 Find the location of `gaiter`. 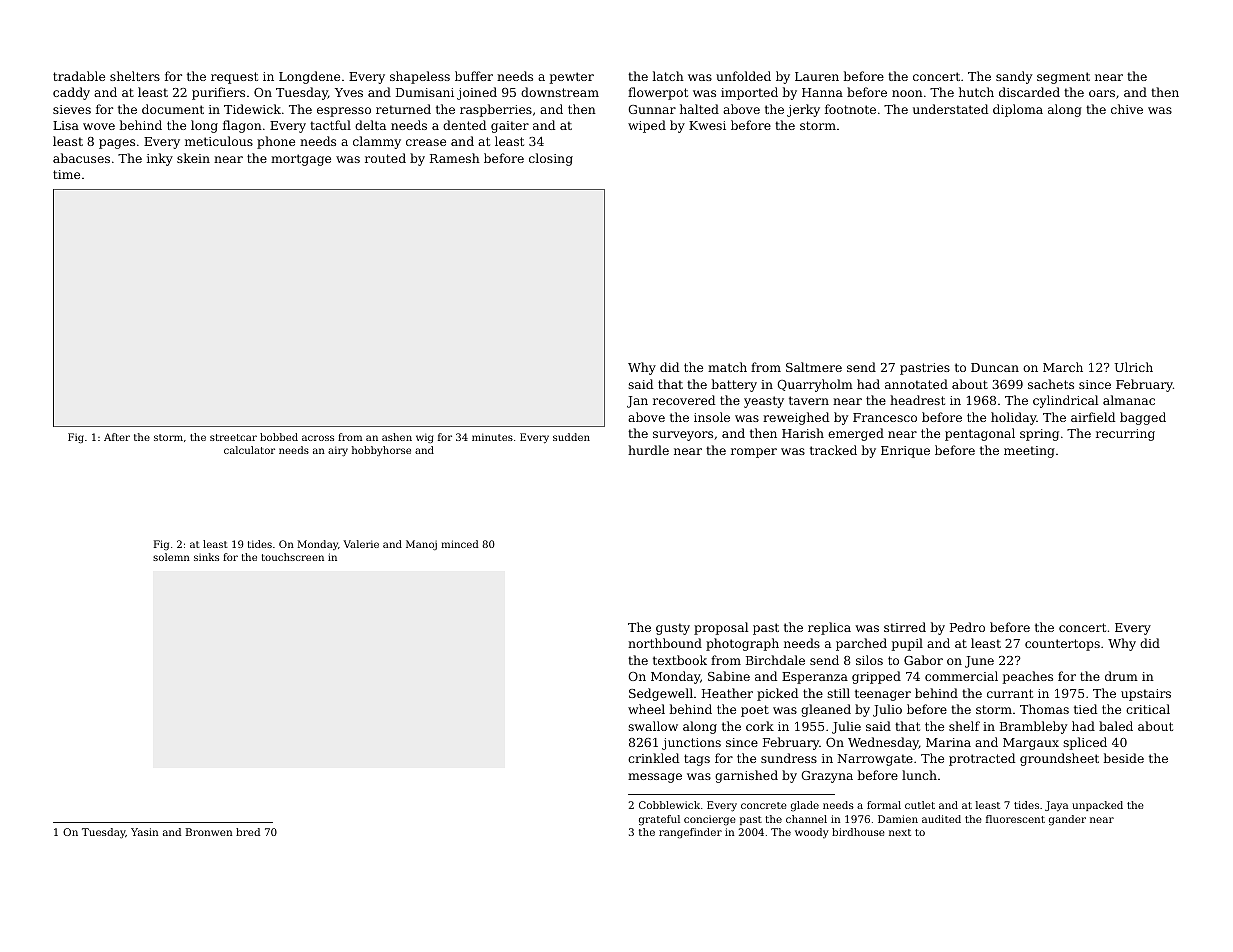

gaiter is located at coordinates (510, 127).
